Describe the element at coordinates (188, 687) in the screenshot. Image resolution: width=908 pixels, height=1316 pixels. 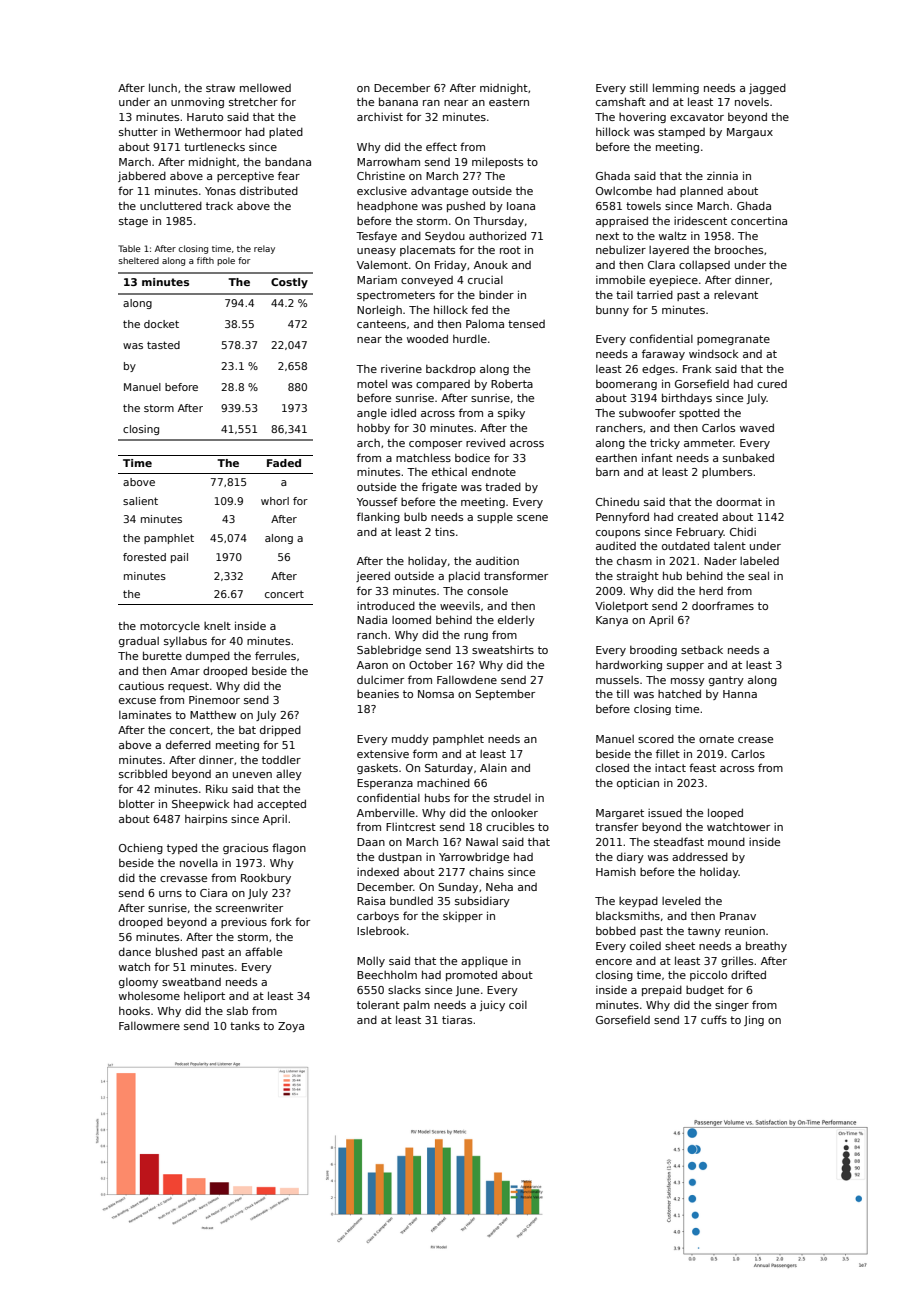
I see `request` at that location.
